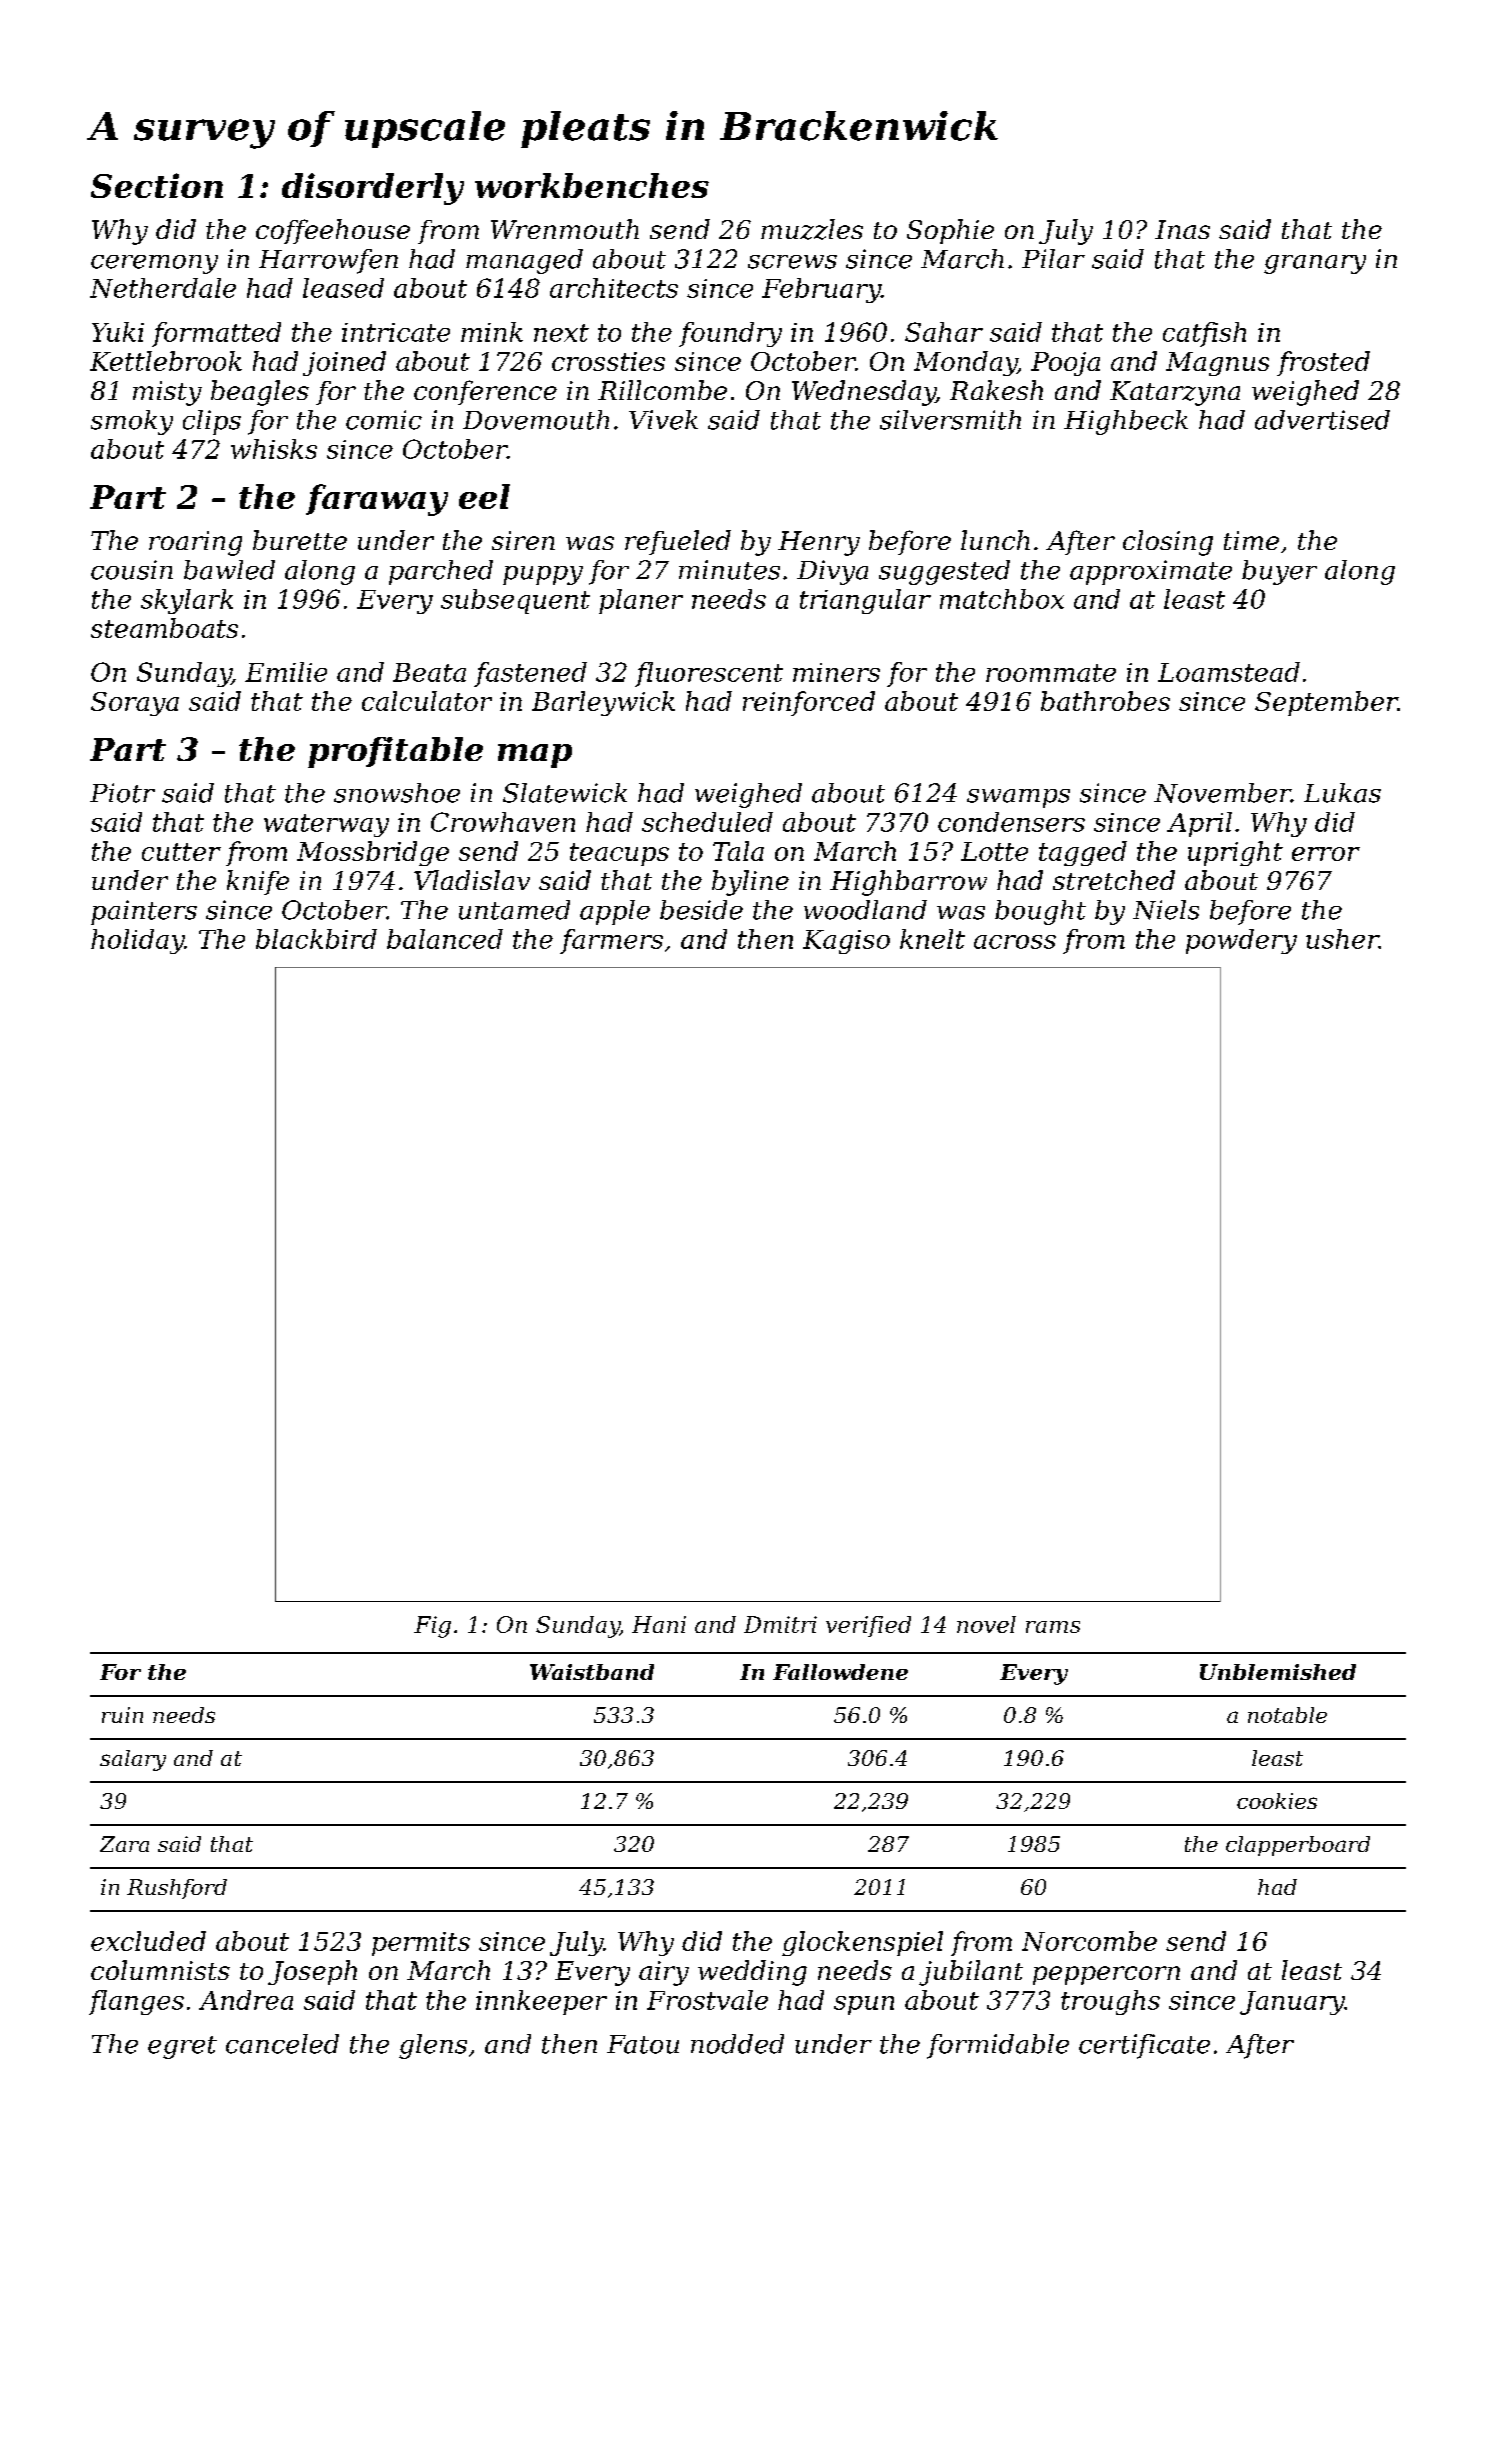 The height and width of the screenshot is (2464, 1496). I want to click on time, so click(1251, 540).
